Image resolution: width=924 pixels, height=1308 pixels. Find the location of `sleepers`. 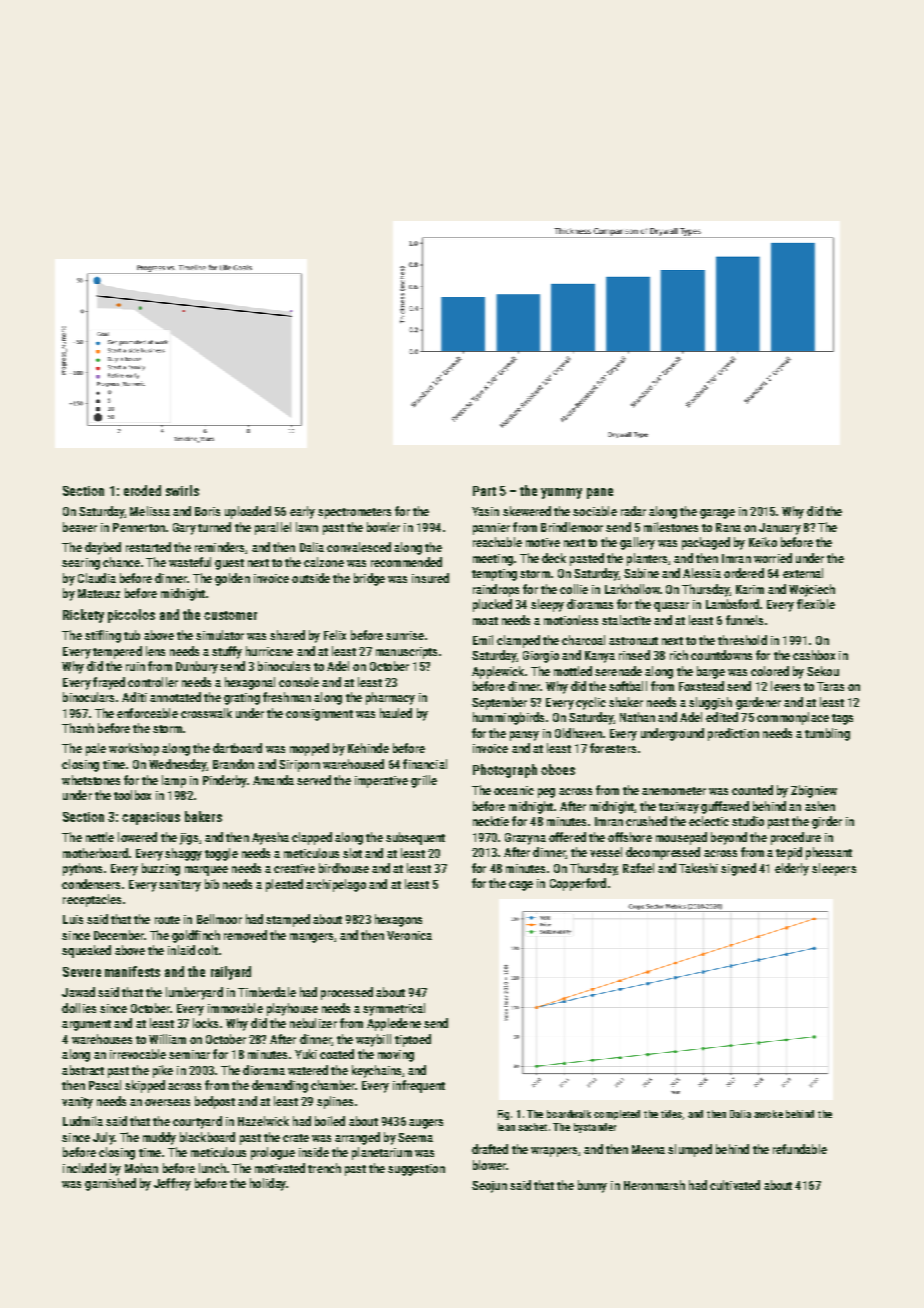

sleepers is located at coordinates (834, 869).
